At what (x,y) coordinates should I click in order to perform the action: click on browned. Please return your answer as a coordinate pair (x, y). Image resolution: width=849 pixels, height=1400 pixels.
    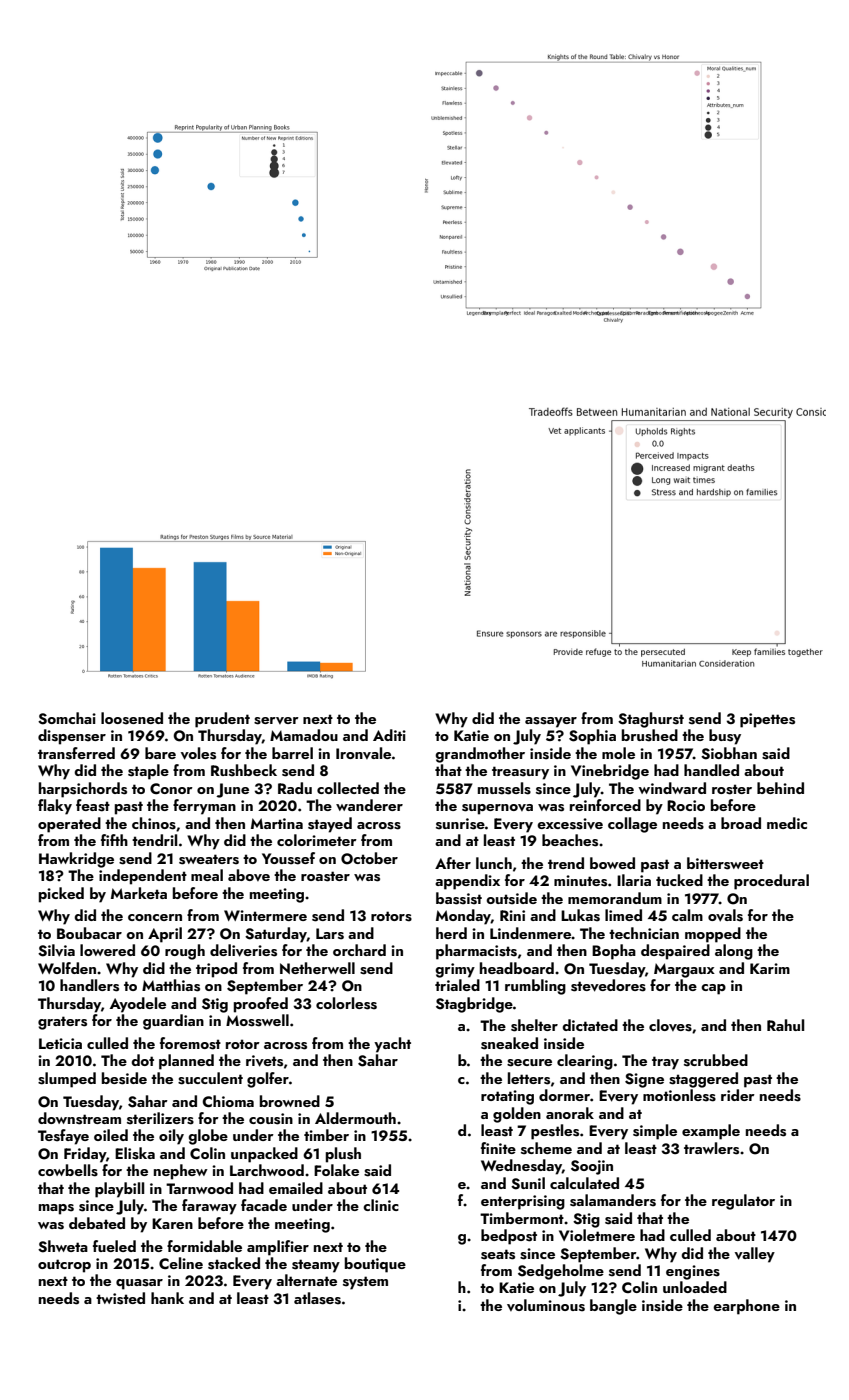
    Looking at the image, I should click on (290, 1101).
